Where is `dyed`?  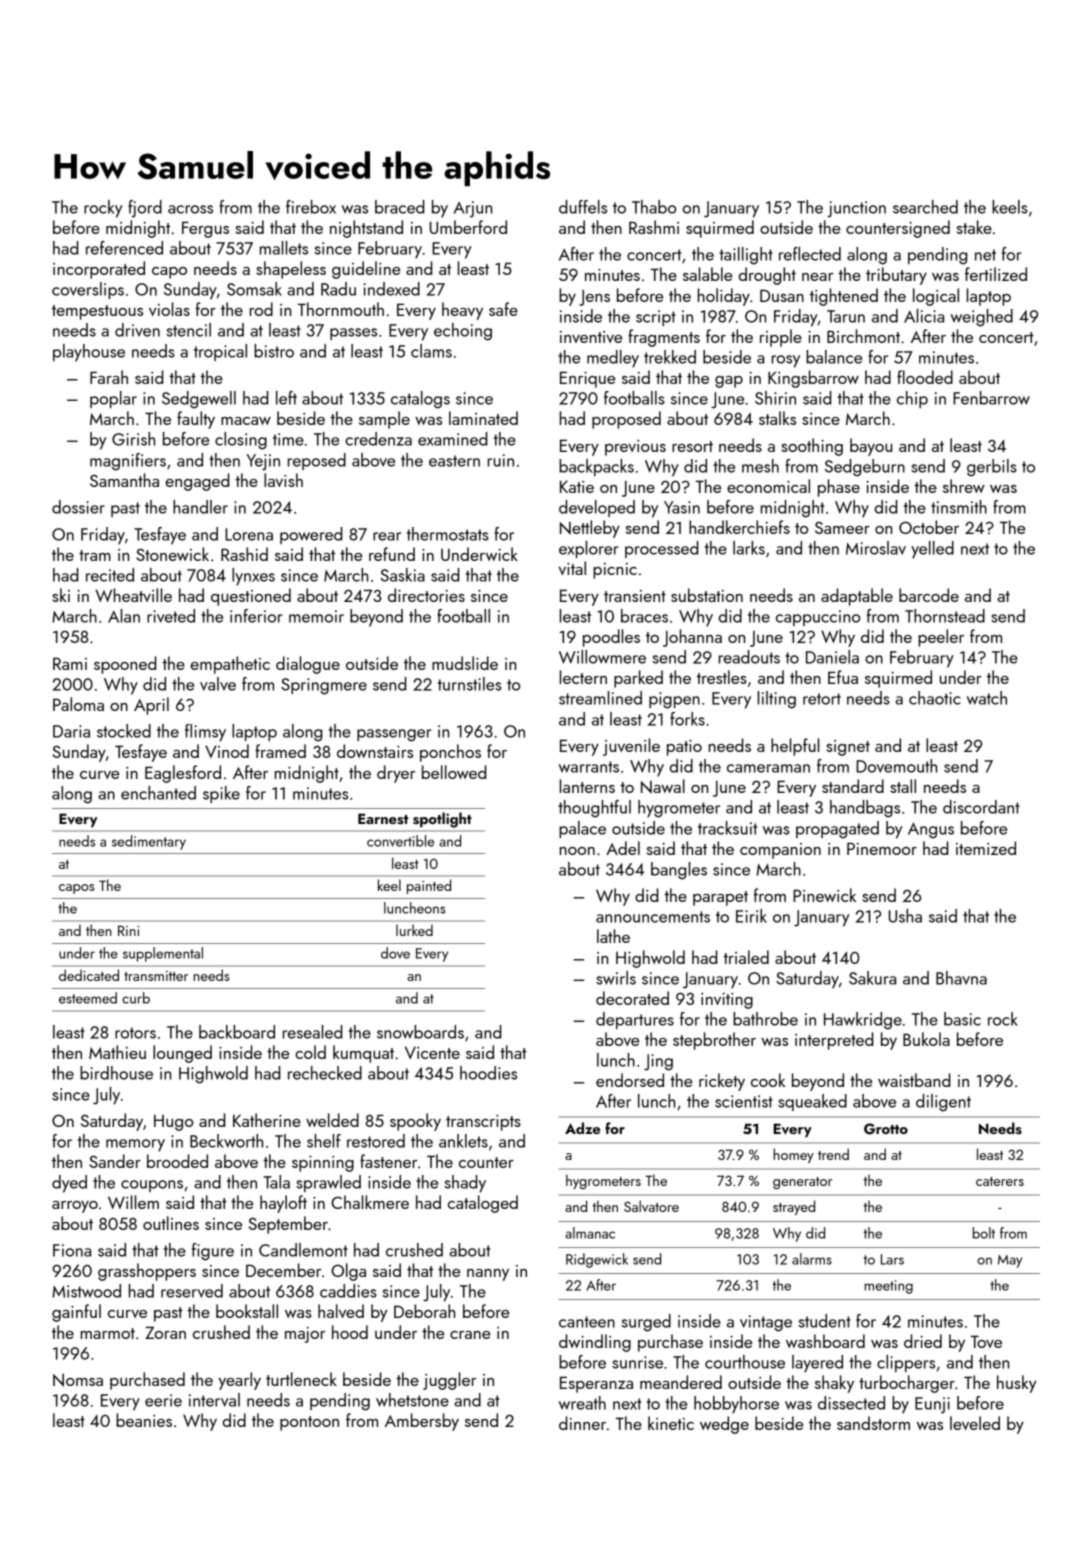
dyed is located at coordinates (69, 1184).
